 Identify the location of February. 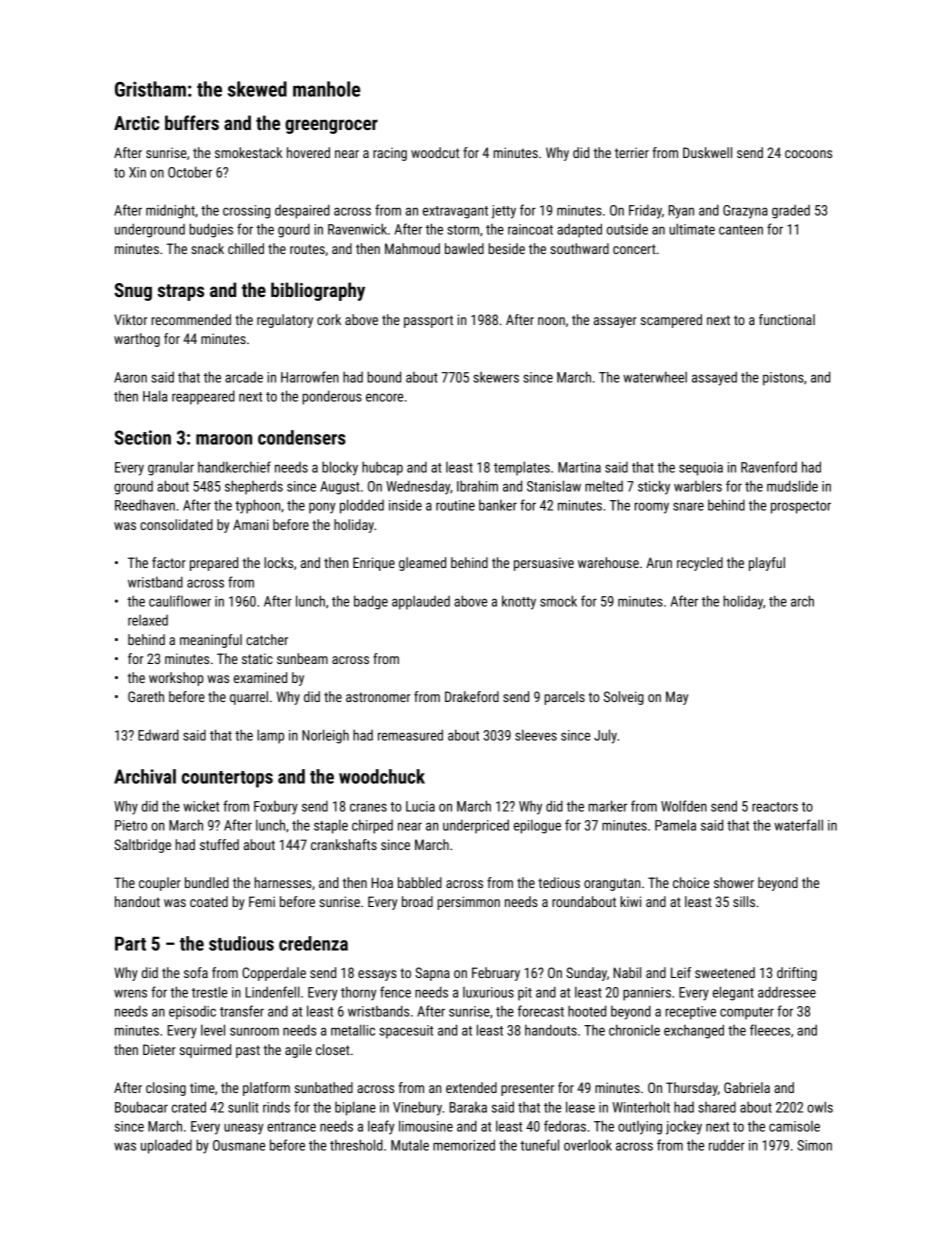
(496, 974).
